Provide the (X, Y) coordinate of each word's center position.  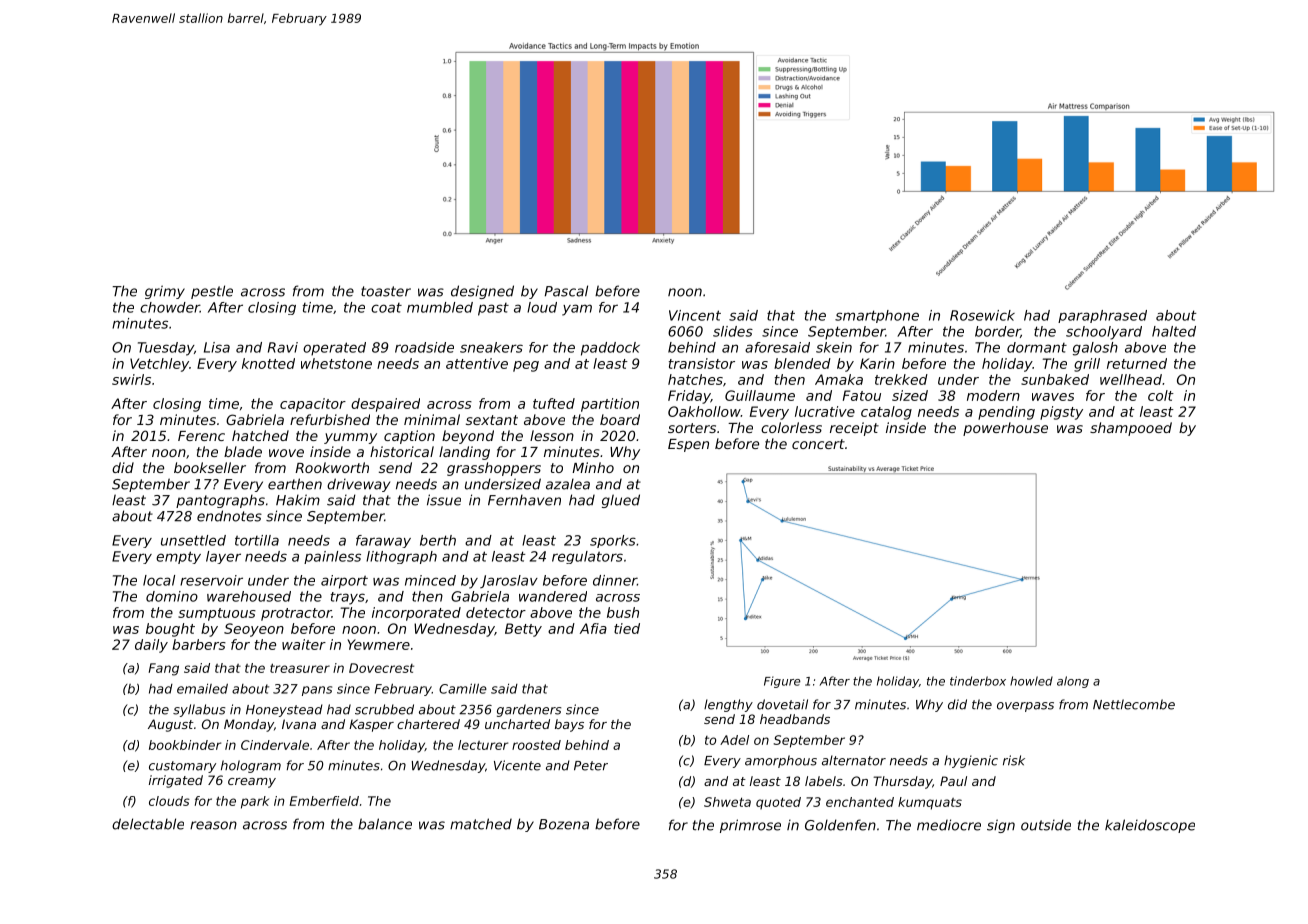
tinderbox (978, 681)
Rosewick (982, 315)
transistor (702, 363)
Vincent (695, 315)
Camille (463, 688)
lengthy (728, 705)
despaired (385, 405)
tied (627, 628)
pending (1006, 413)
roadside (424, 347)
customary (182, 767)
